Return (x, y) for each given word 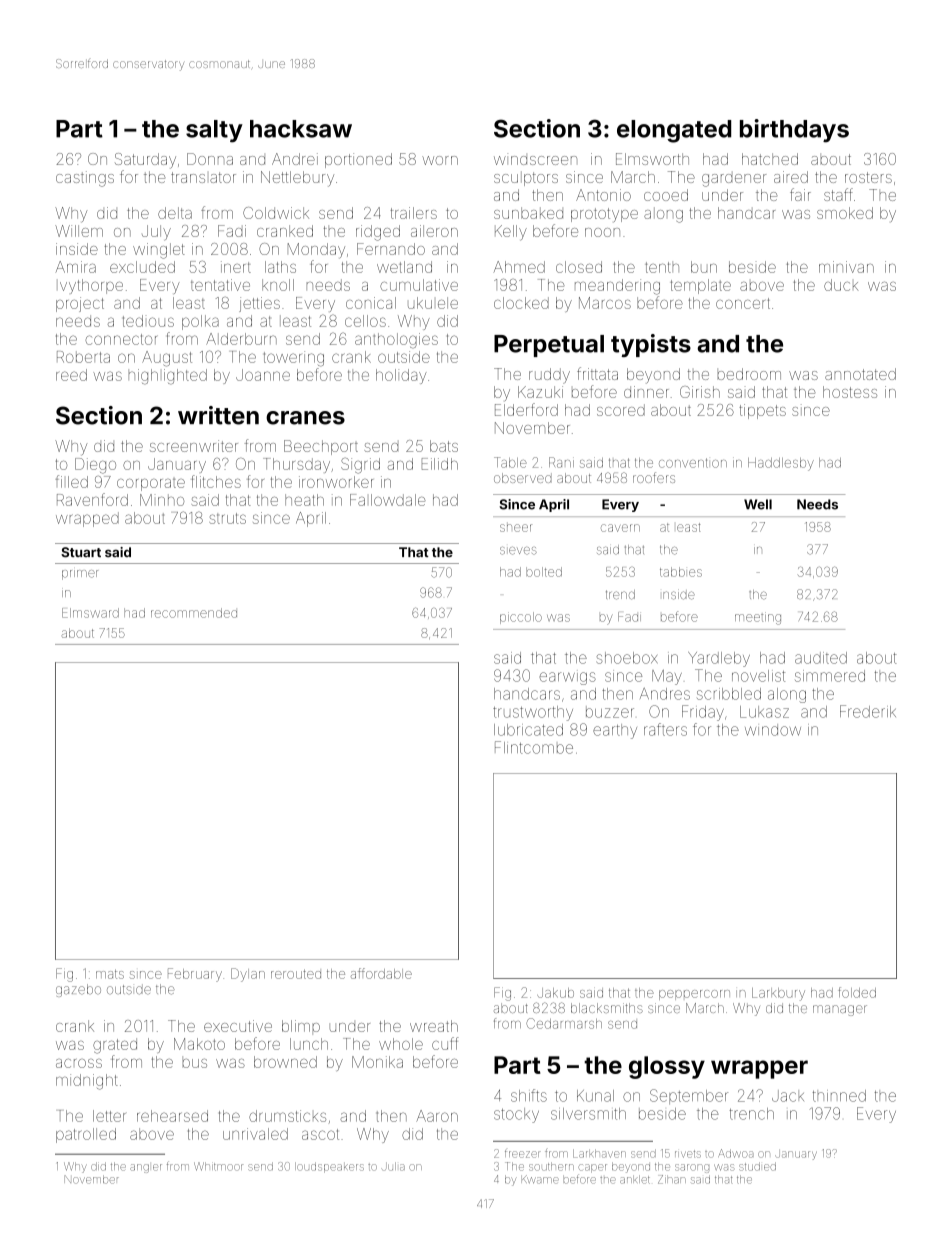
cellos (365, 321)
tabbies (681, 572)
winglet (159, 251)
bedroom (749, 374)
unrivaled (255, 1134)
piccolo (521, 618)
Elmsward (90, 613)
